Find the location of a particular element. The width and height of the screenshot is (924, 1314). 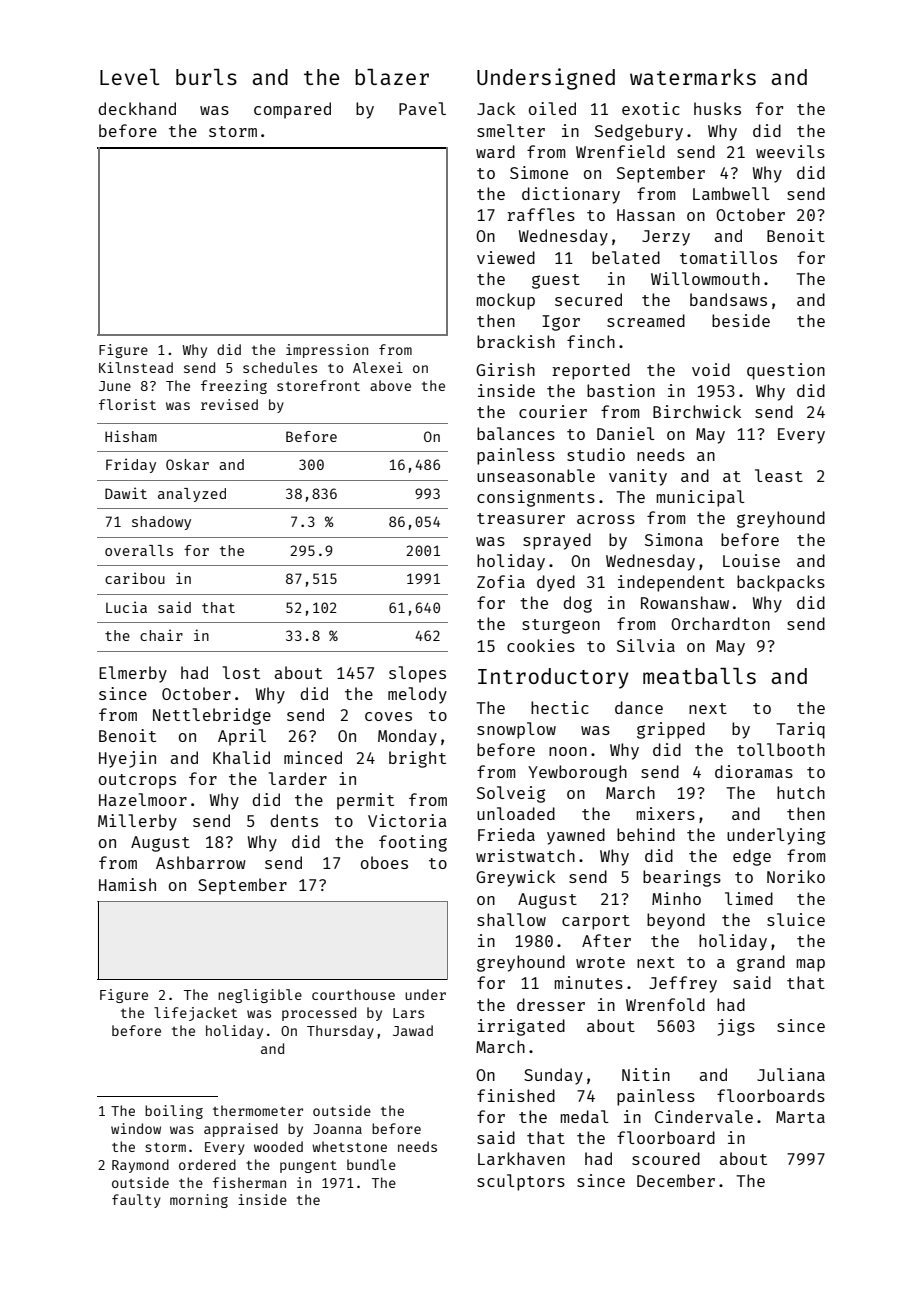

Juliana is located at coordinates (791, 1074).
